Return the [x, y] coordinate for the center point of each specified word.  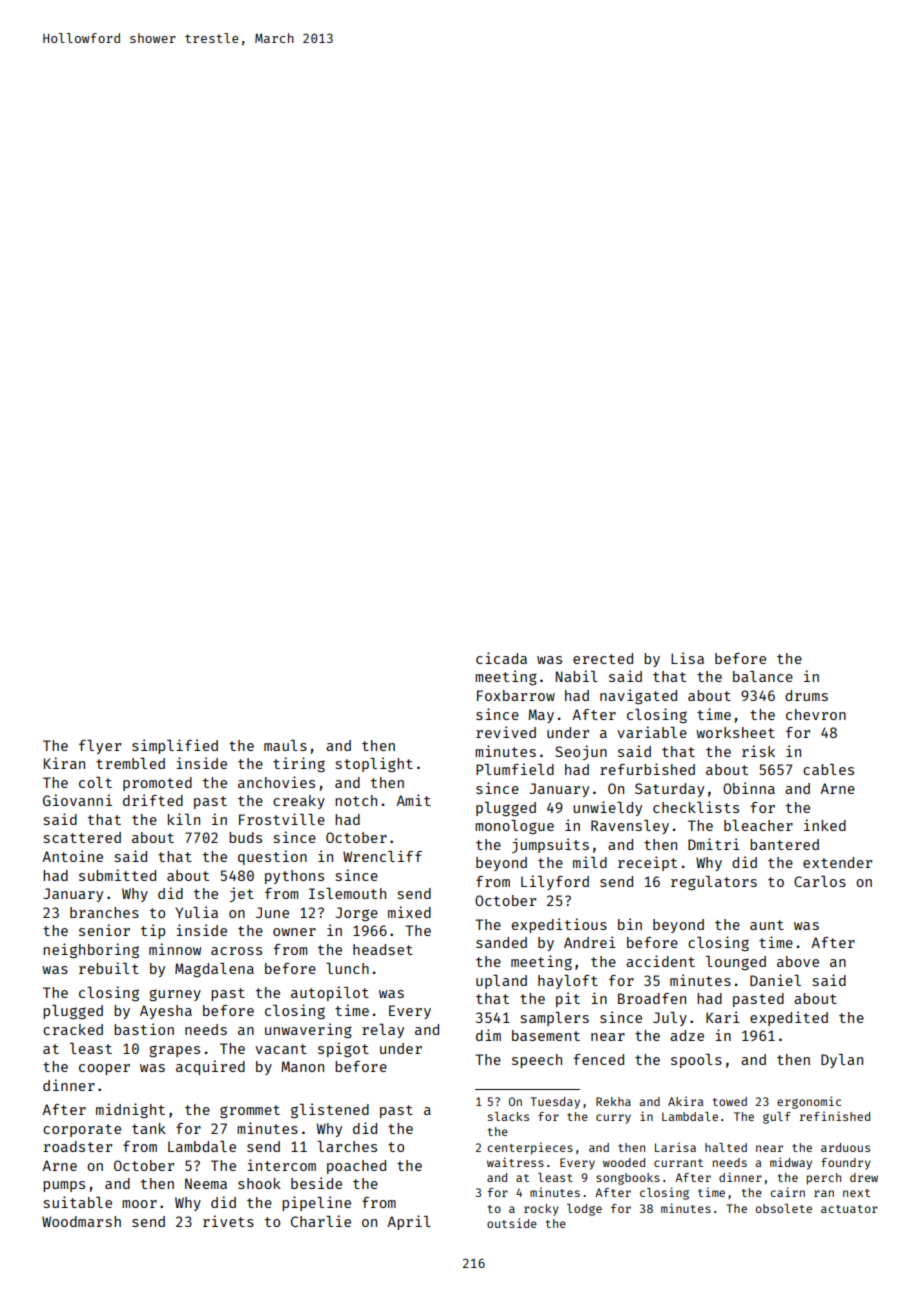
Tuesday [555, 1103]
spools [696, 1061]
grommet [250, 1112]
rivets [228, 1221]
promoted [157, 784]
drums [806, 695]
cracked [73, 1029]
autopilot [330, 993]
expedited [789, 1018]
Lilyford [555, 882]
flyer [100, 747]
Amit [413, 800]
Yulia [196, 912]
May [541, 716]
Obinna [749, 788]
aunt [767, 925]
